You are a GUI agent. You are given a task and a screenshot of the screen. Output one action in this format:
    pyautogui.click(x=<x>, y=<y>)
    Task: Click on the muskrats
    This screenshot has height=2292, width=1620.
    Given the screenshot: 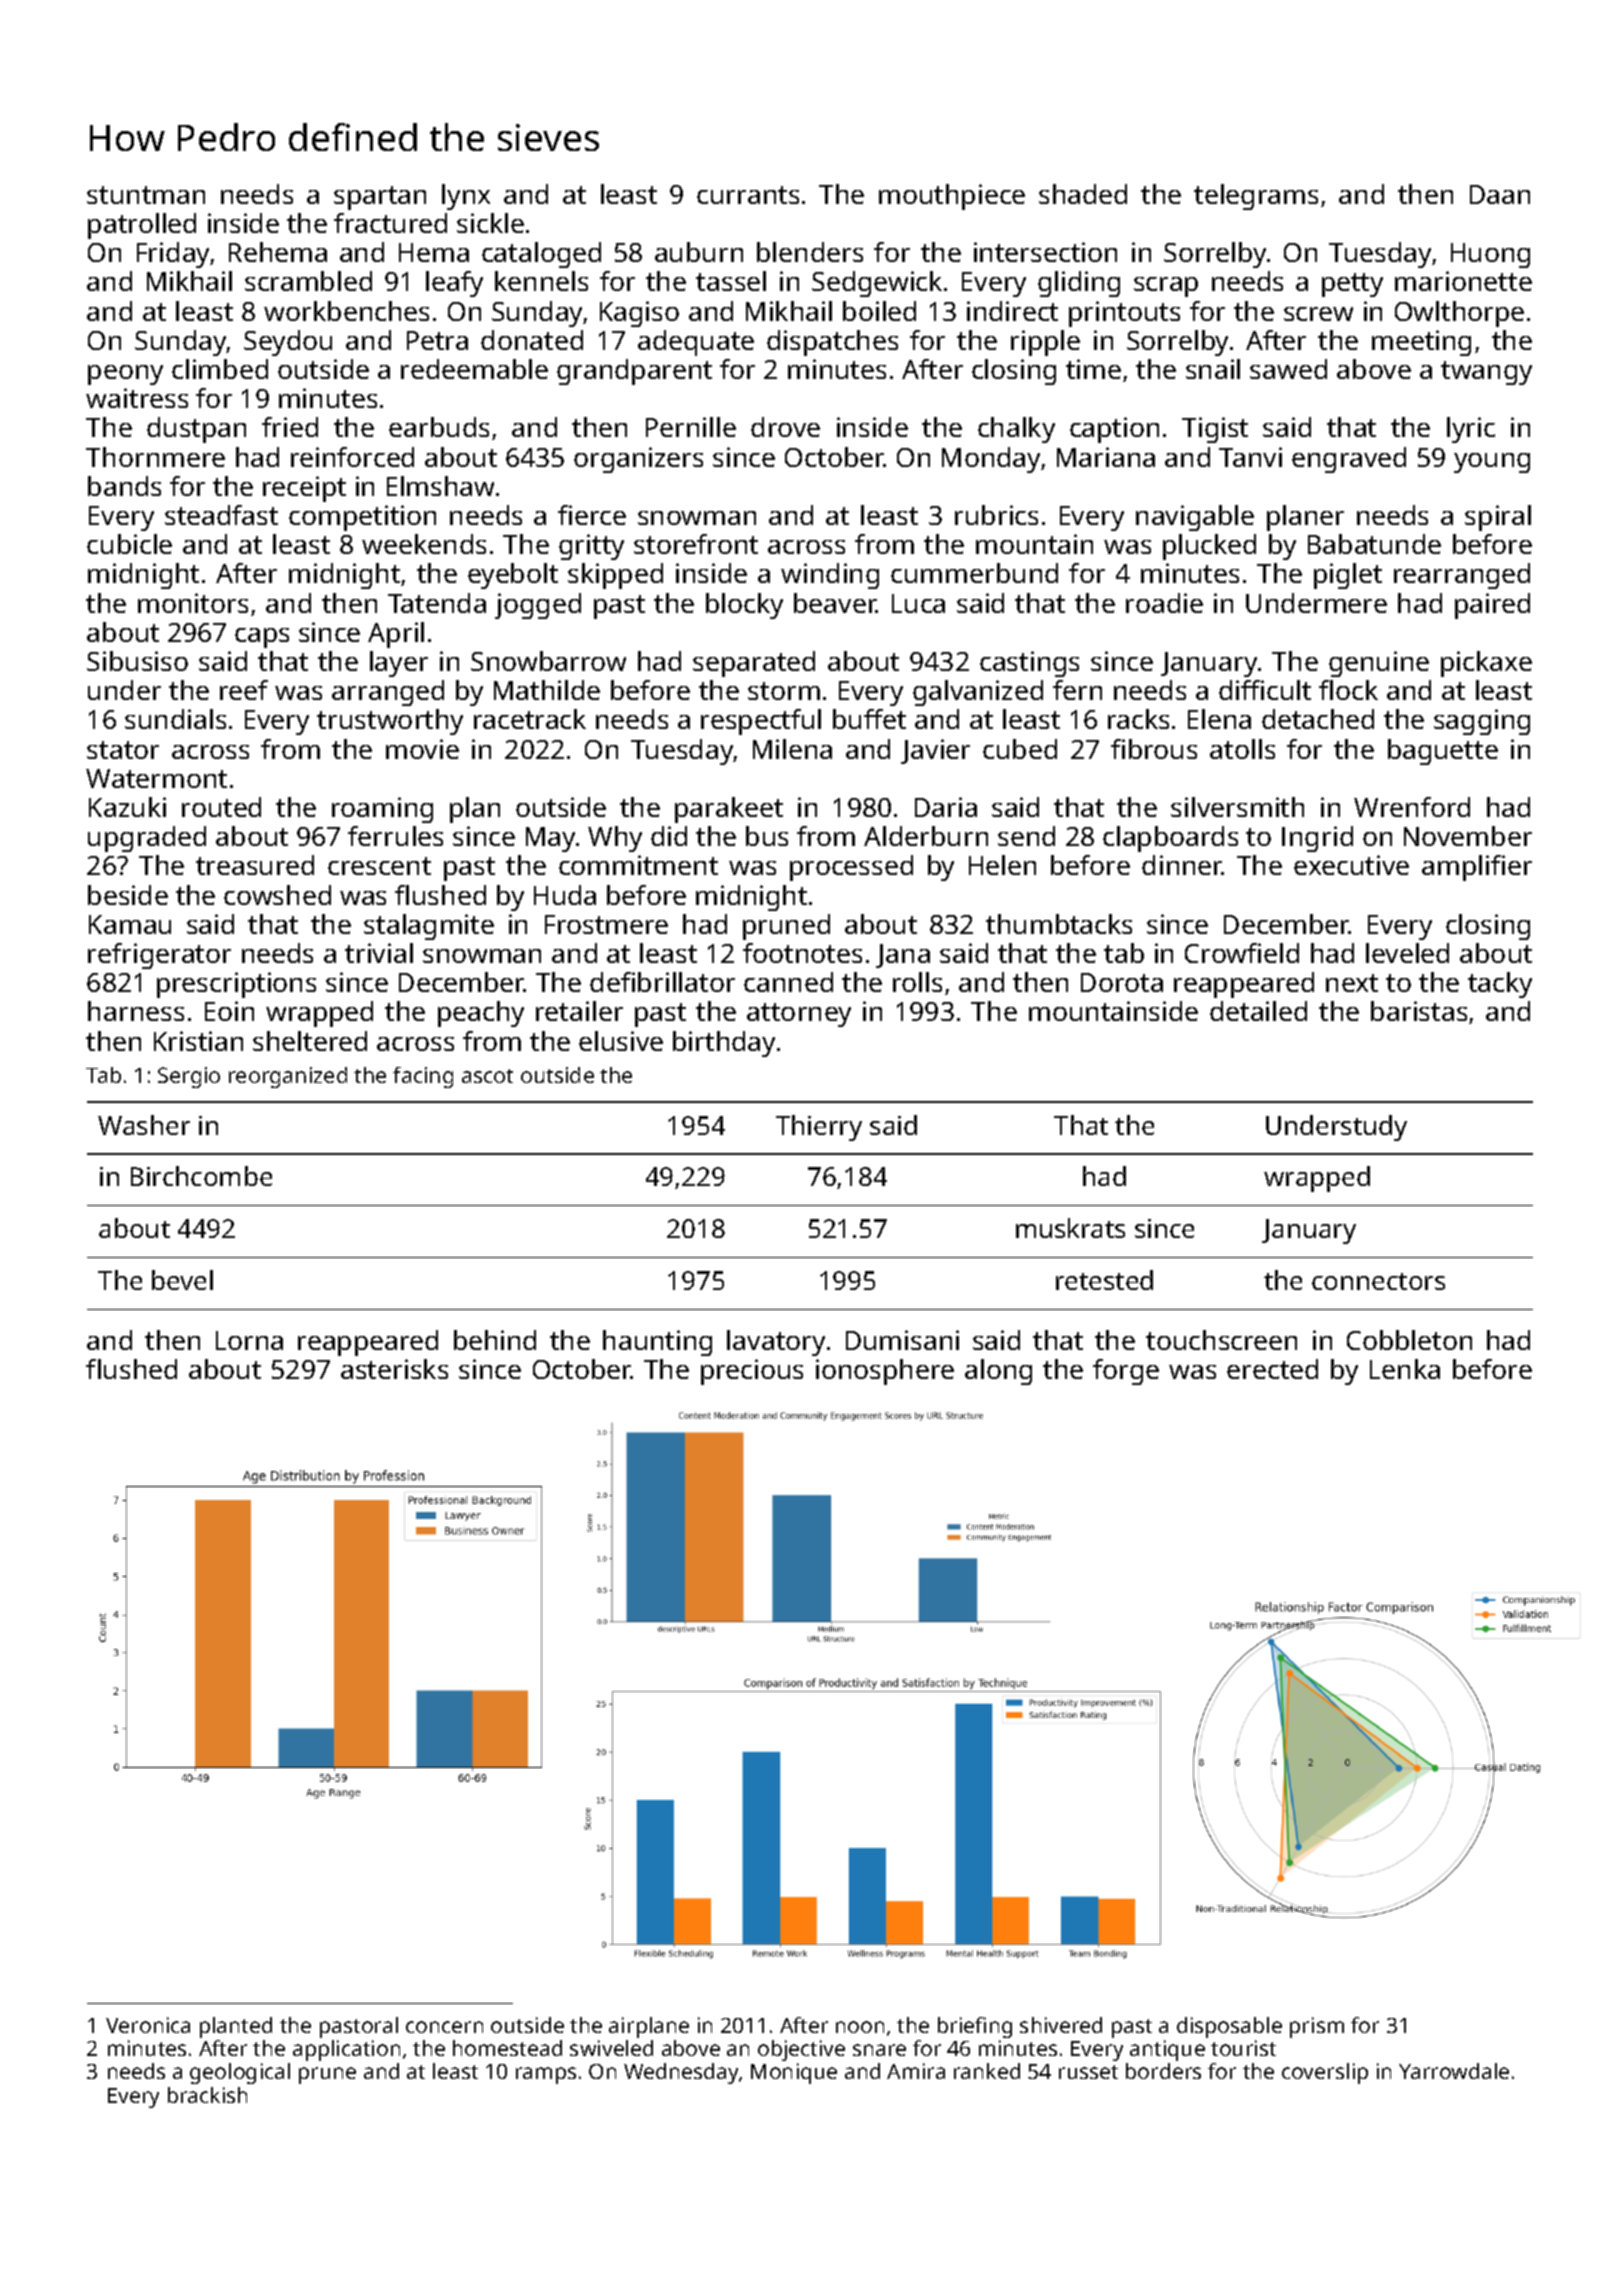 What is the action you would take?
    pyautogui.click(x=1070, y=1228)
